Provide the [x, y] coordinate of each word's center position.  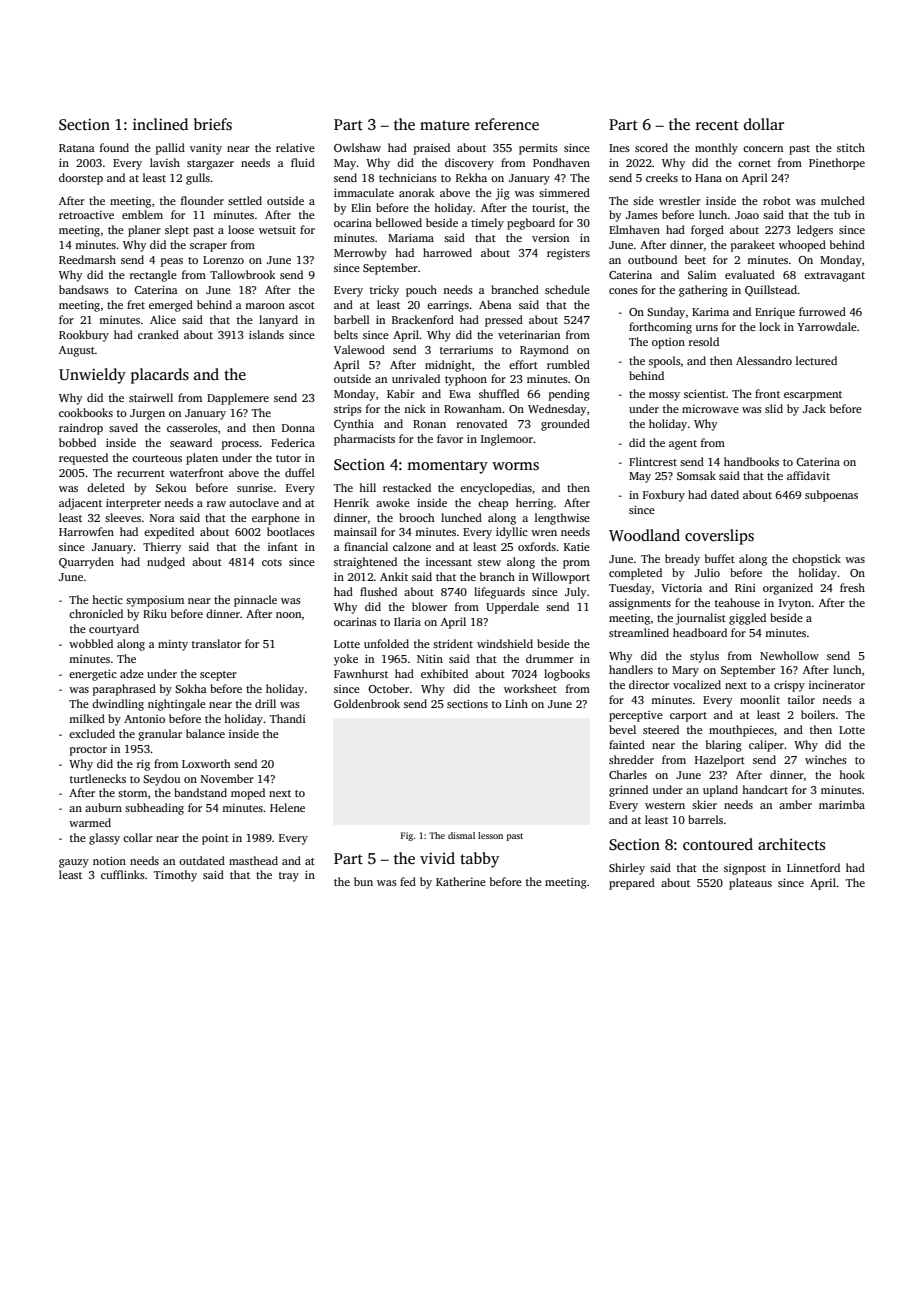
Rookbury [84, 336]
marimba [842, 804]
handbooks [751, 461]
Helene [287, 807]
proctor [88, 751]
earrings [448, 306]
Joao [747, 215]
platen [202, 459]
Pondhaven [561, 162]
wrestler [680, 200]
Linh [516, 703]
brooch [417, 517]
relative [295, 147]
